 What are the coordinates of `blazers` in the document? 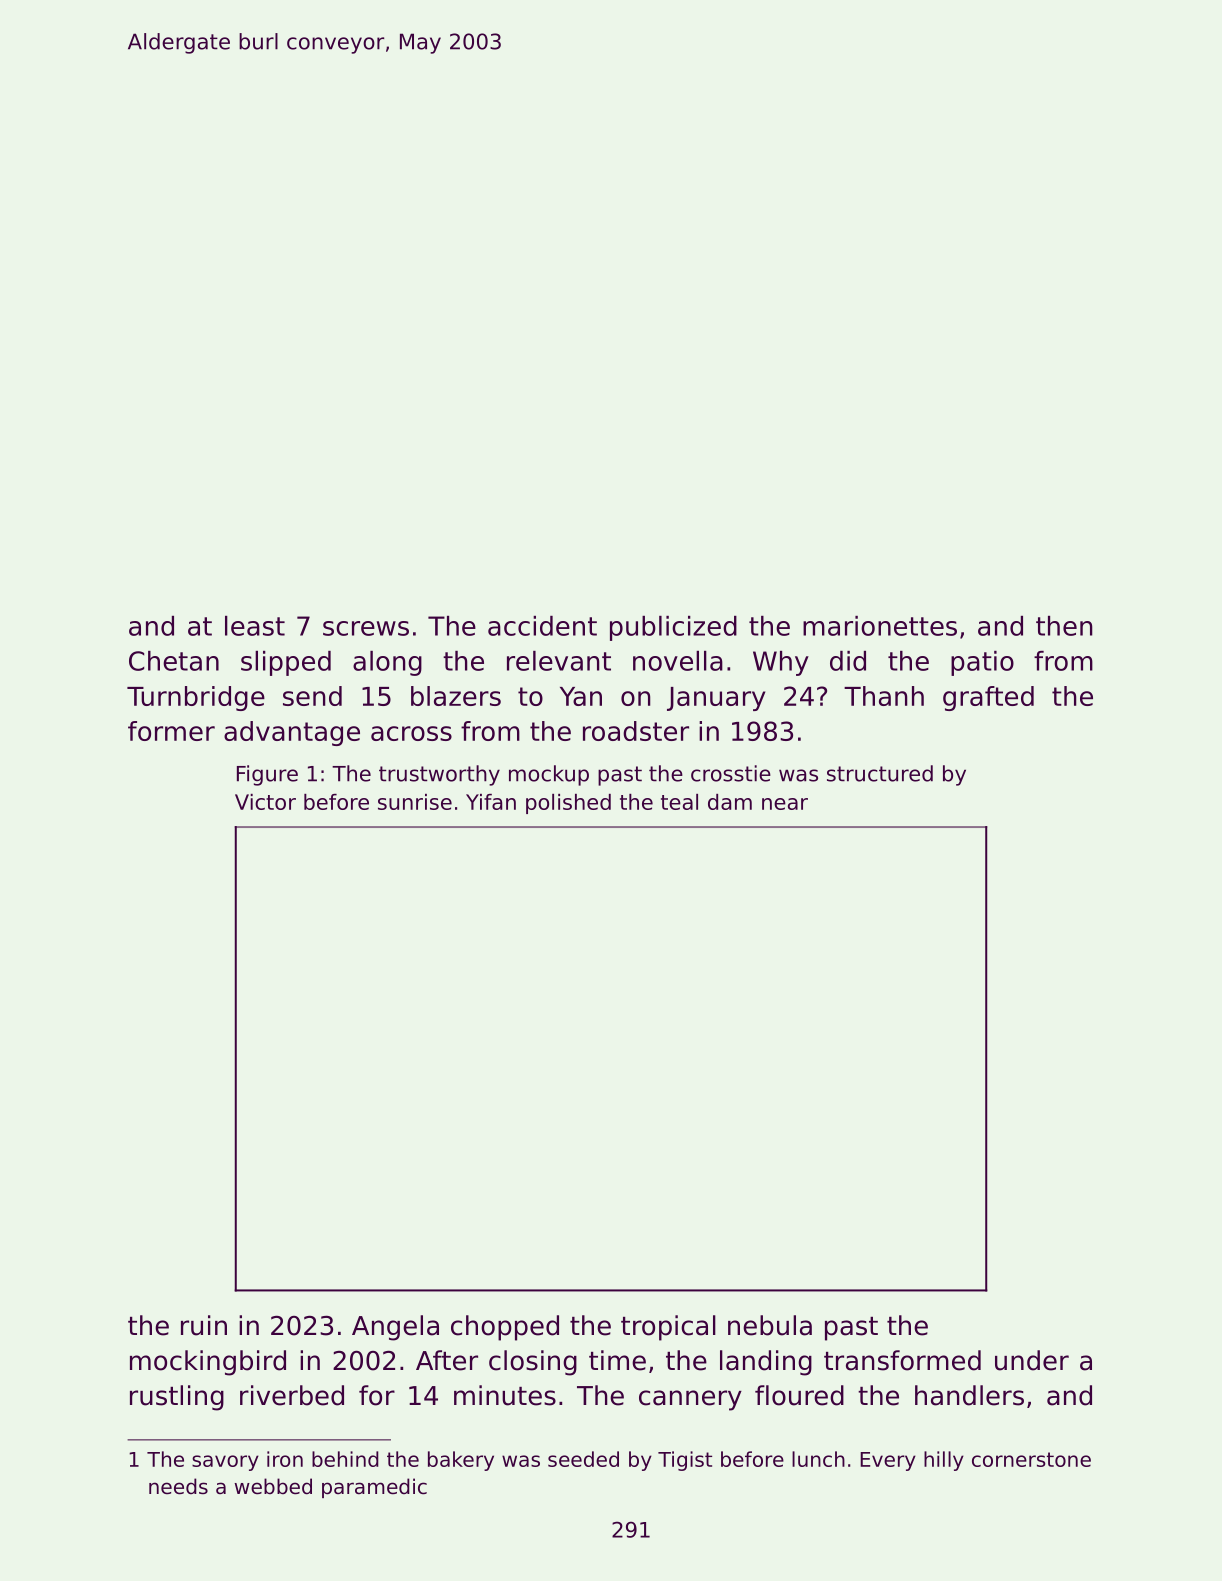 It's located at (456, 696).
